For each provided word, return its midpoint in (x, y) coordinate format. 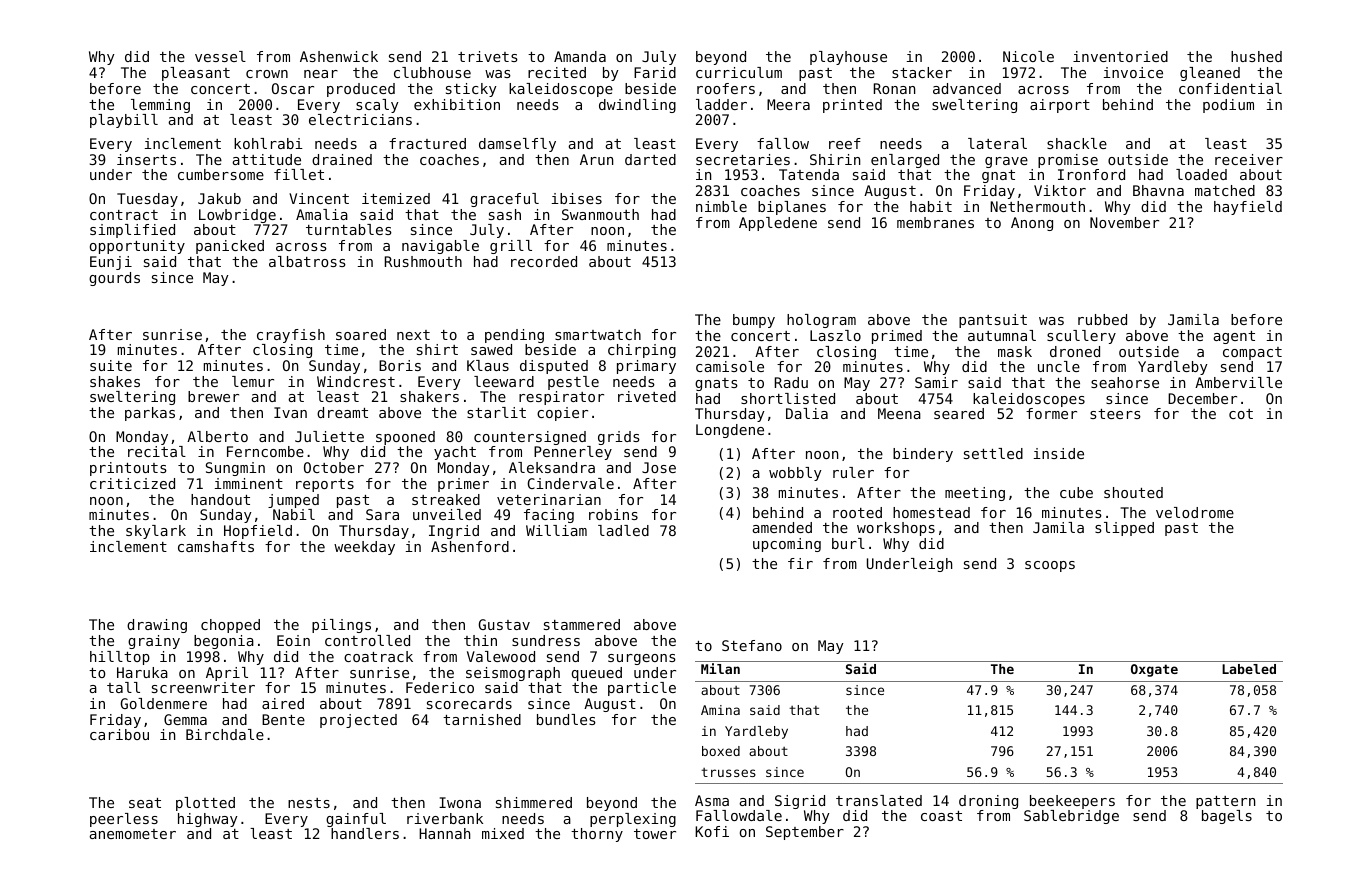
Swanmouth (600, 214)
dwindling (637, 106)
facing (549, 516)
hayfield (1248, 208)
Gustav (504, 624)
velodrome (1195, 512)
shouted (1133, 492)
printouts (128, 469)
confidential (1230, 88)
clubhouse (432, 72)
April (227, 674)
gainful (356, 820)
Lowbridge (237, 216)
